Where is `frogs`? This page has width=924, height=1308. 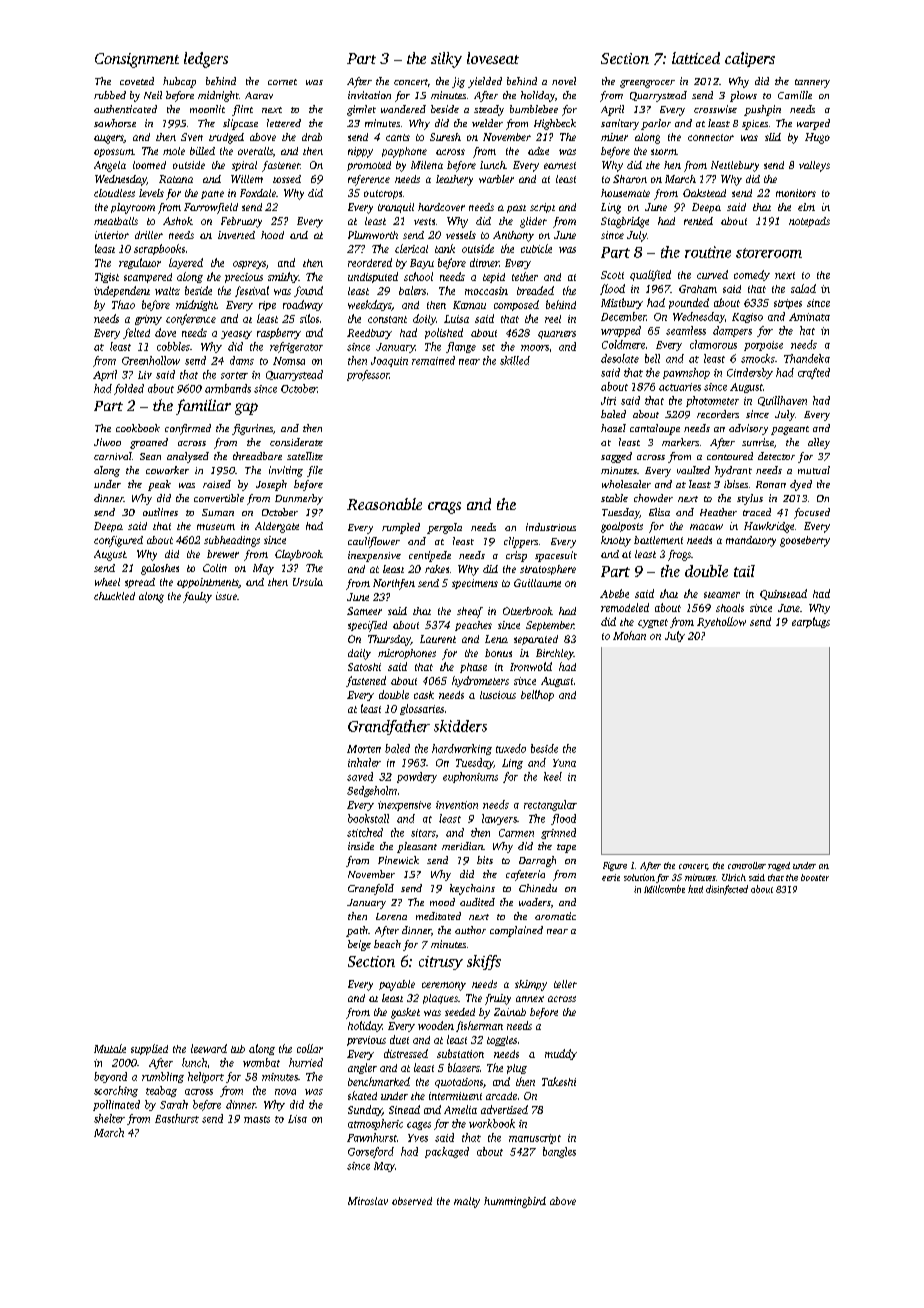
frogs is located at coordinates (679, 555).
